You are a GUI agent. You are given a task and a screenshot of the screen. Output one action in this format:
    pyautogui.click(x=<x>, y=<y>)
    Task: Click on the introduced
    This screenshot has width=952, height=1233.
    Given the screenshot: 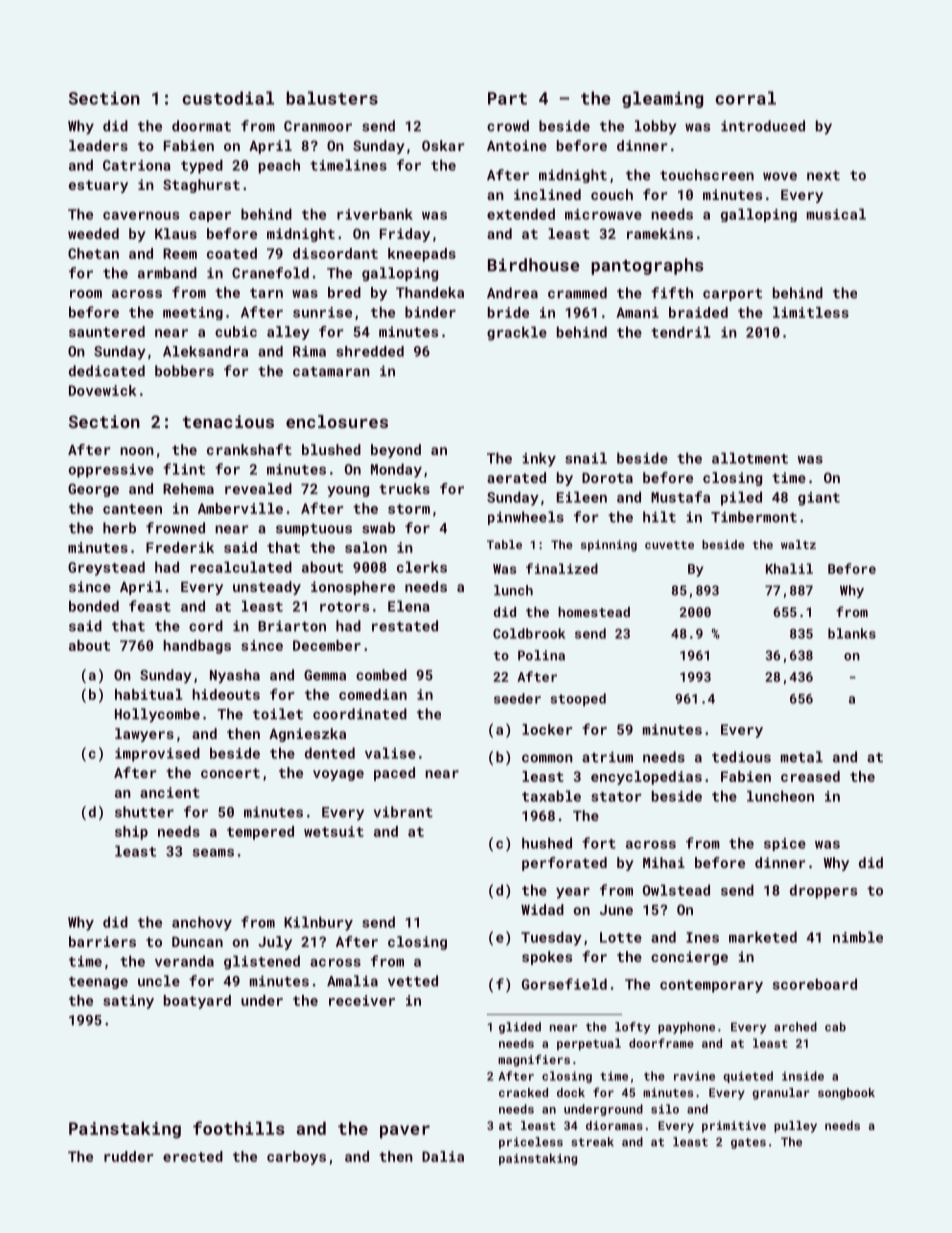 What is the action you would take?
    pyautogui.click(x=763, y=126)
